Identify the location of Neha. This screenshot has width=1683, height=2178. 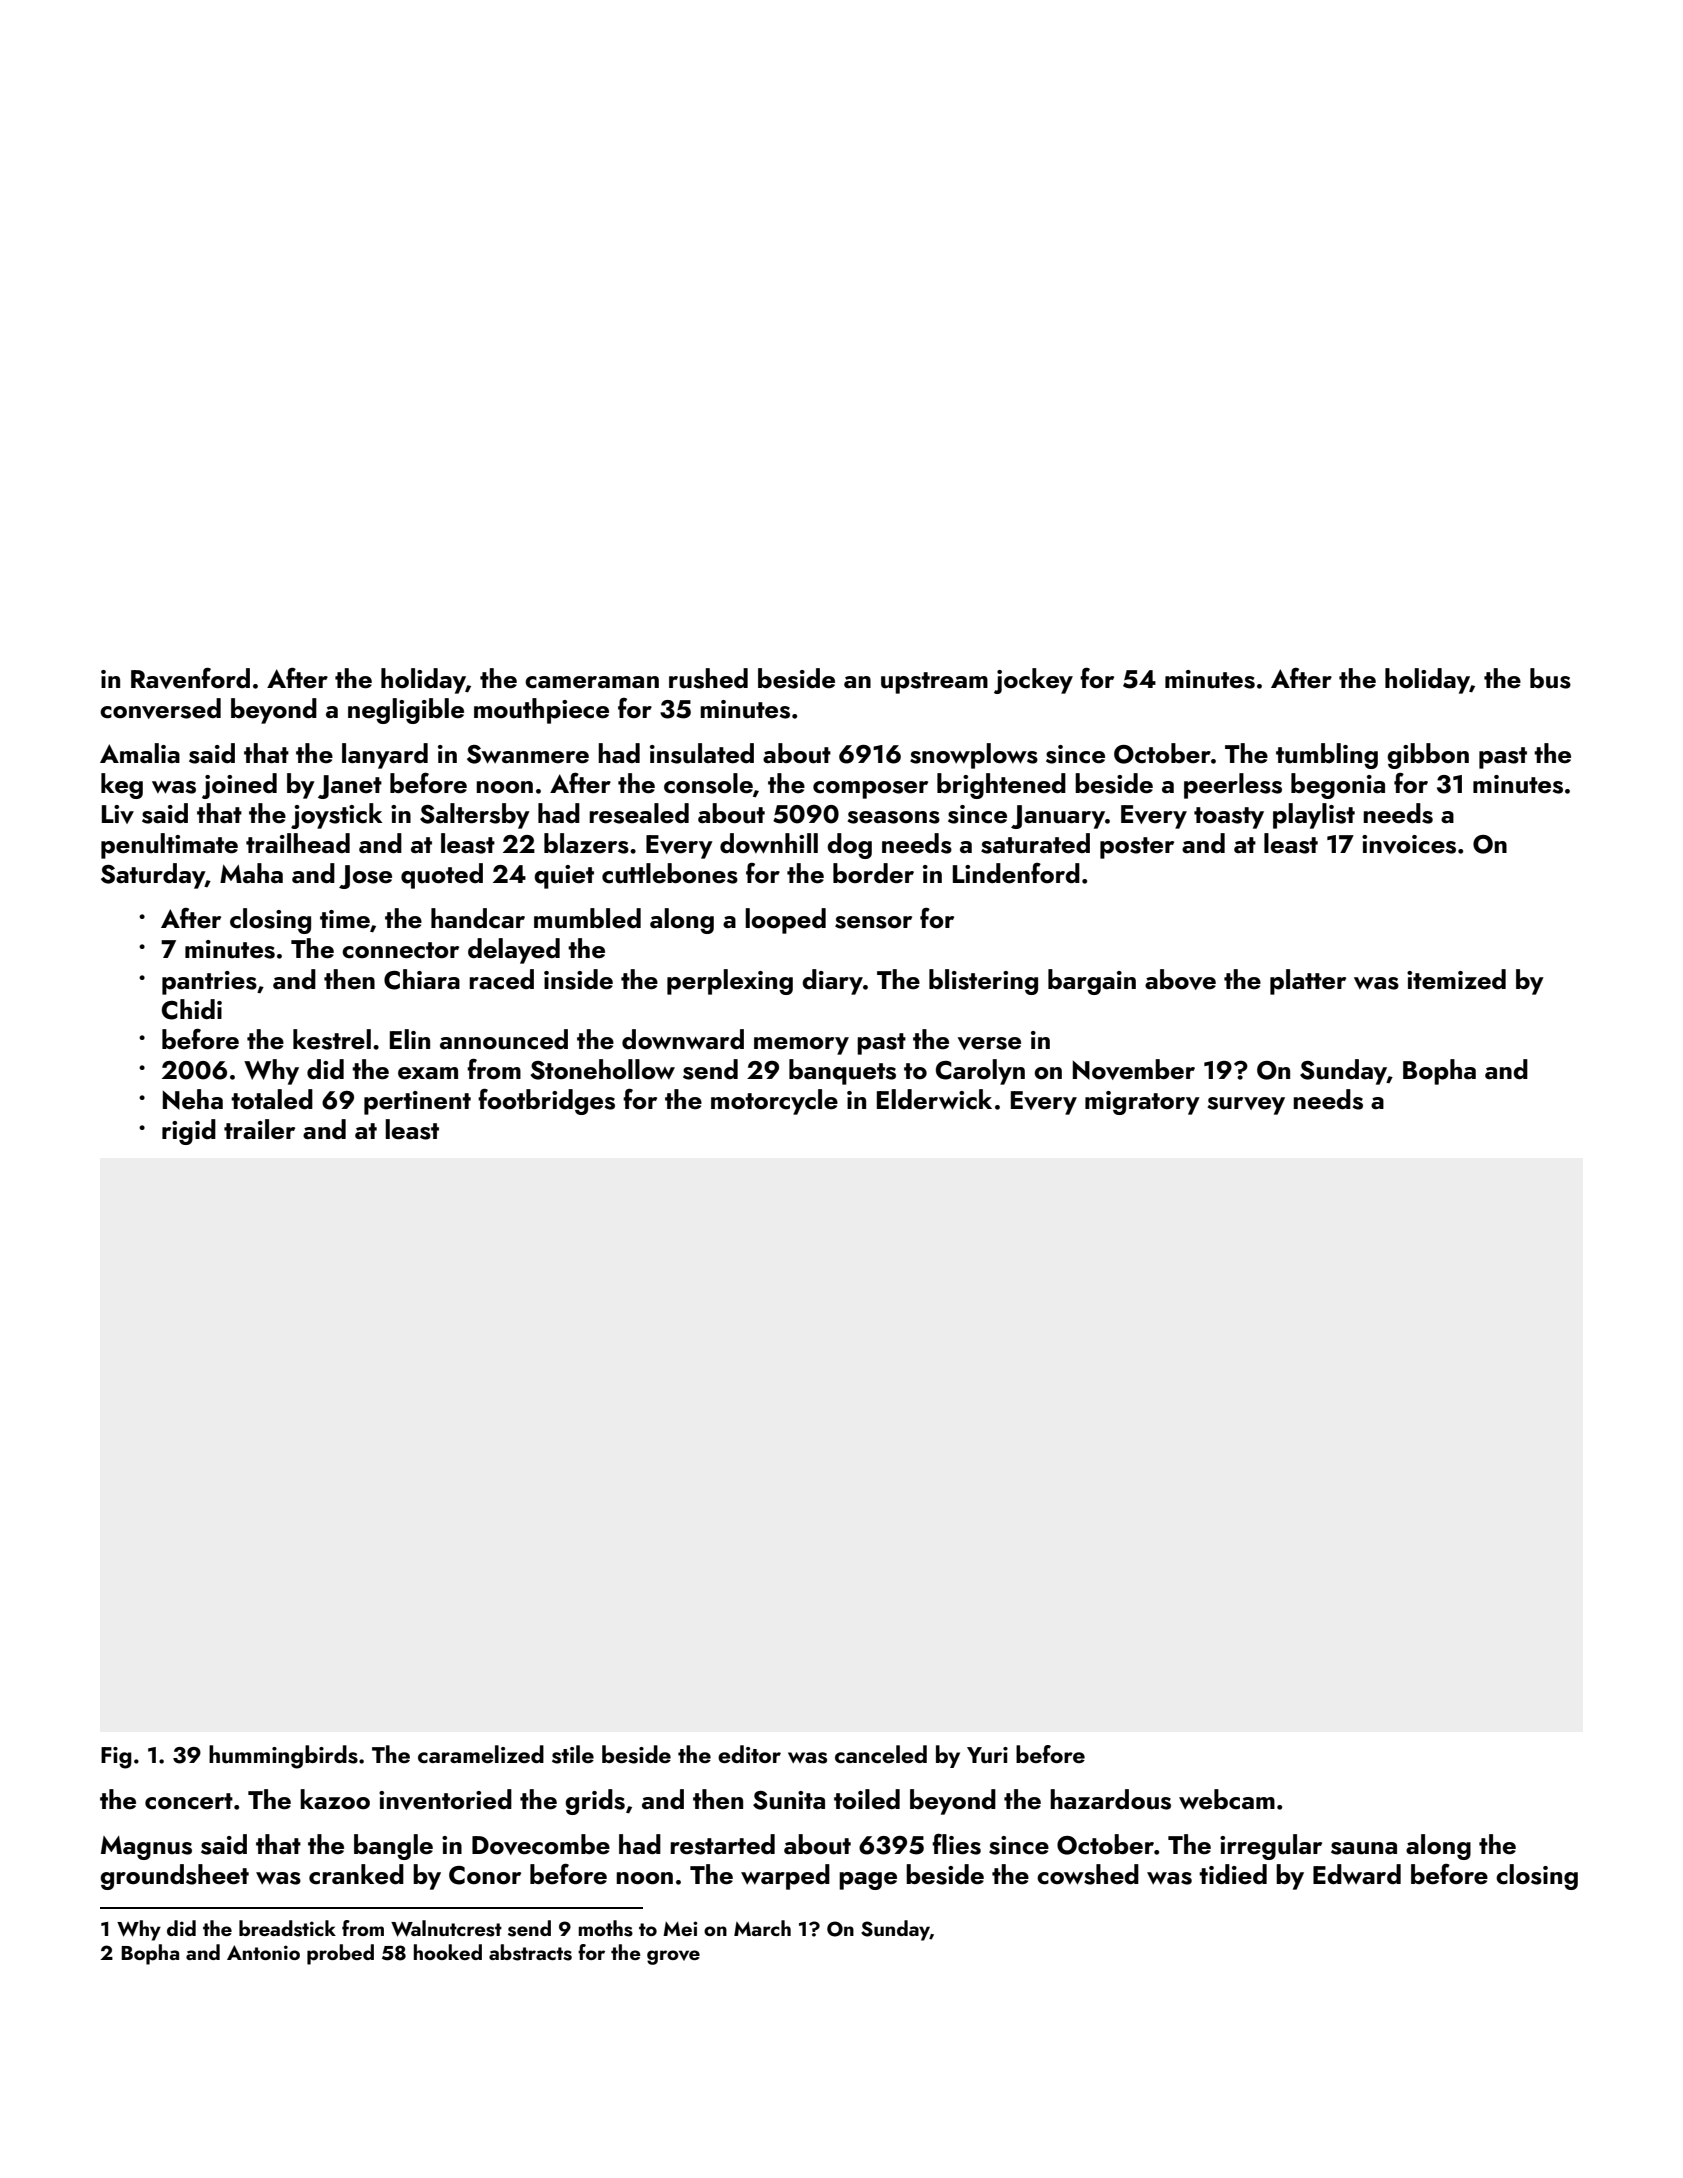
(193, 1099).
